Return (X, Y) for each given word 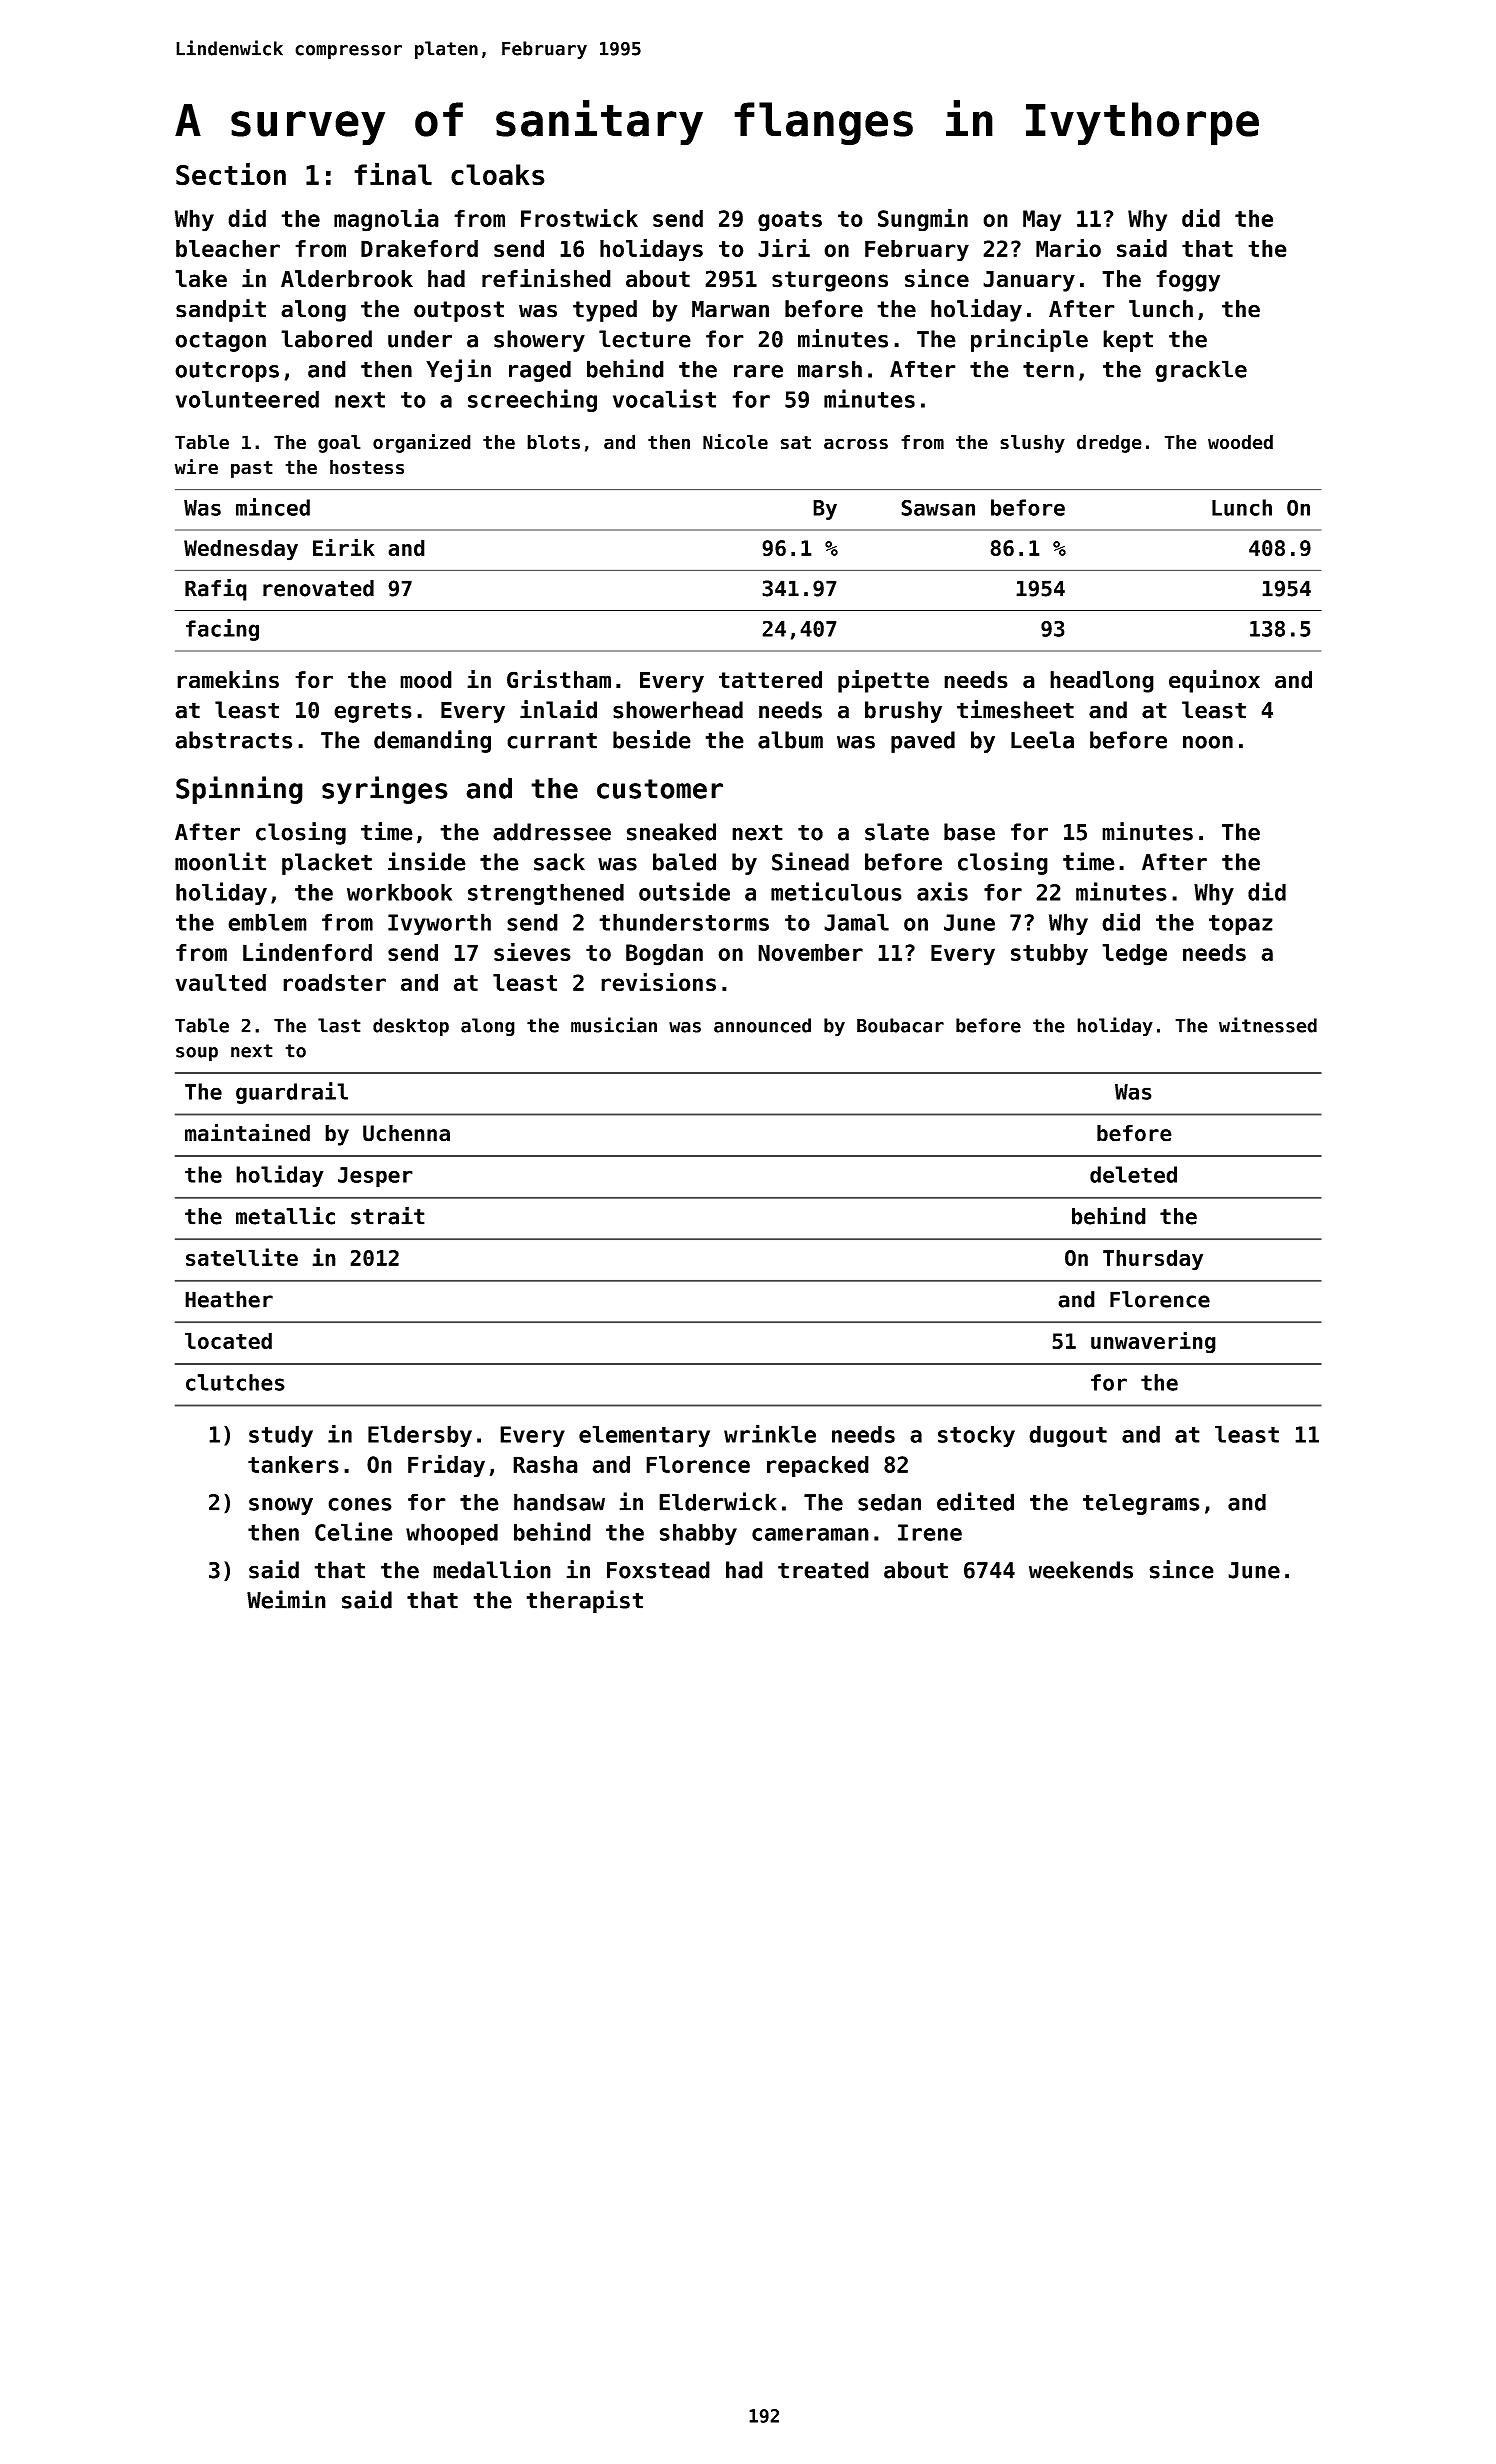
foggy (1188, 281)
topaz (1241, 925)
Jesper (375, 1177)
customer (660, 789)
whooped (452, 1534)
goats (790, 221)
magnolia (386, 220)
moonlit (220, 861)
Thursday (1153, 1259)
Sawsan (938, 507)
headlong (1102, 682)
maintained (247, 1132)
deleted (1133, 1174)
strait (388, 1216)
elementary (644, 1436)
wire (196, 467)
